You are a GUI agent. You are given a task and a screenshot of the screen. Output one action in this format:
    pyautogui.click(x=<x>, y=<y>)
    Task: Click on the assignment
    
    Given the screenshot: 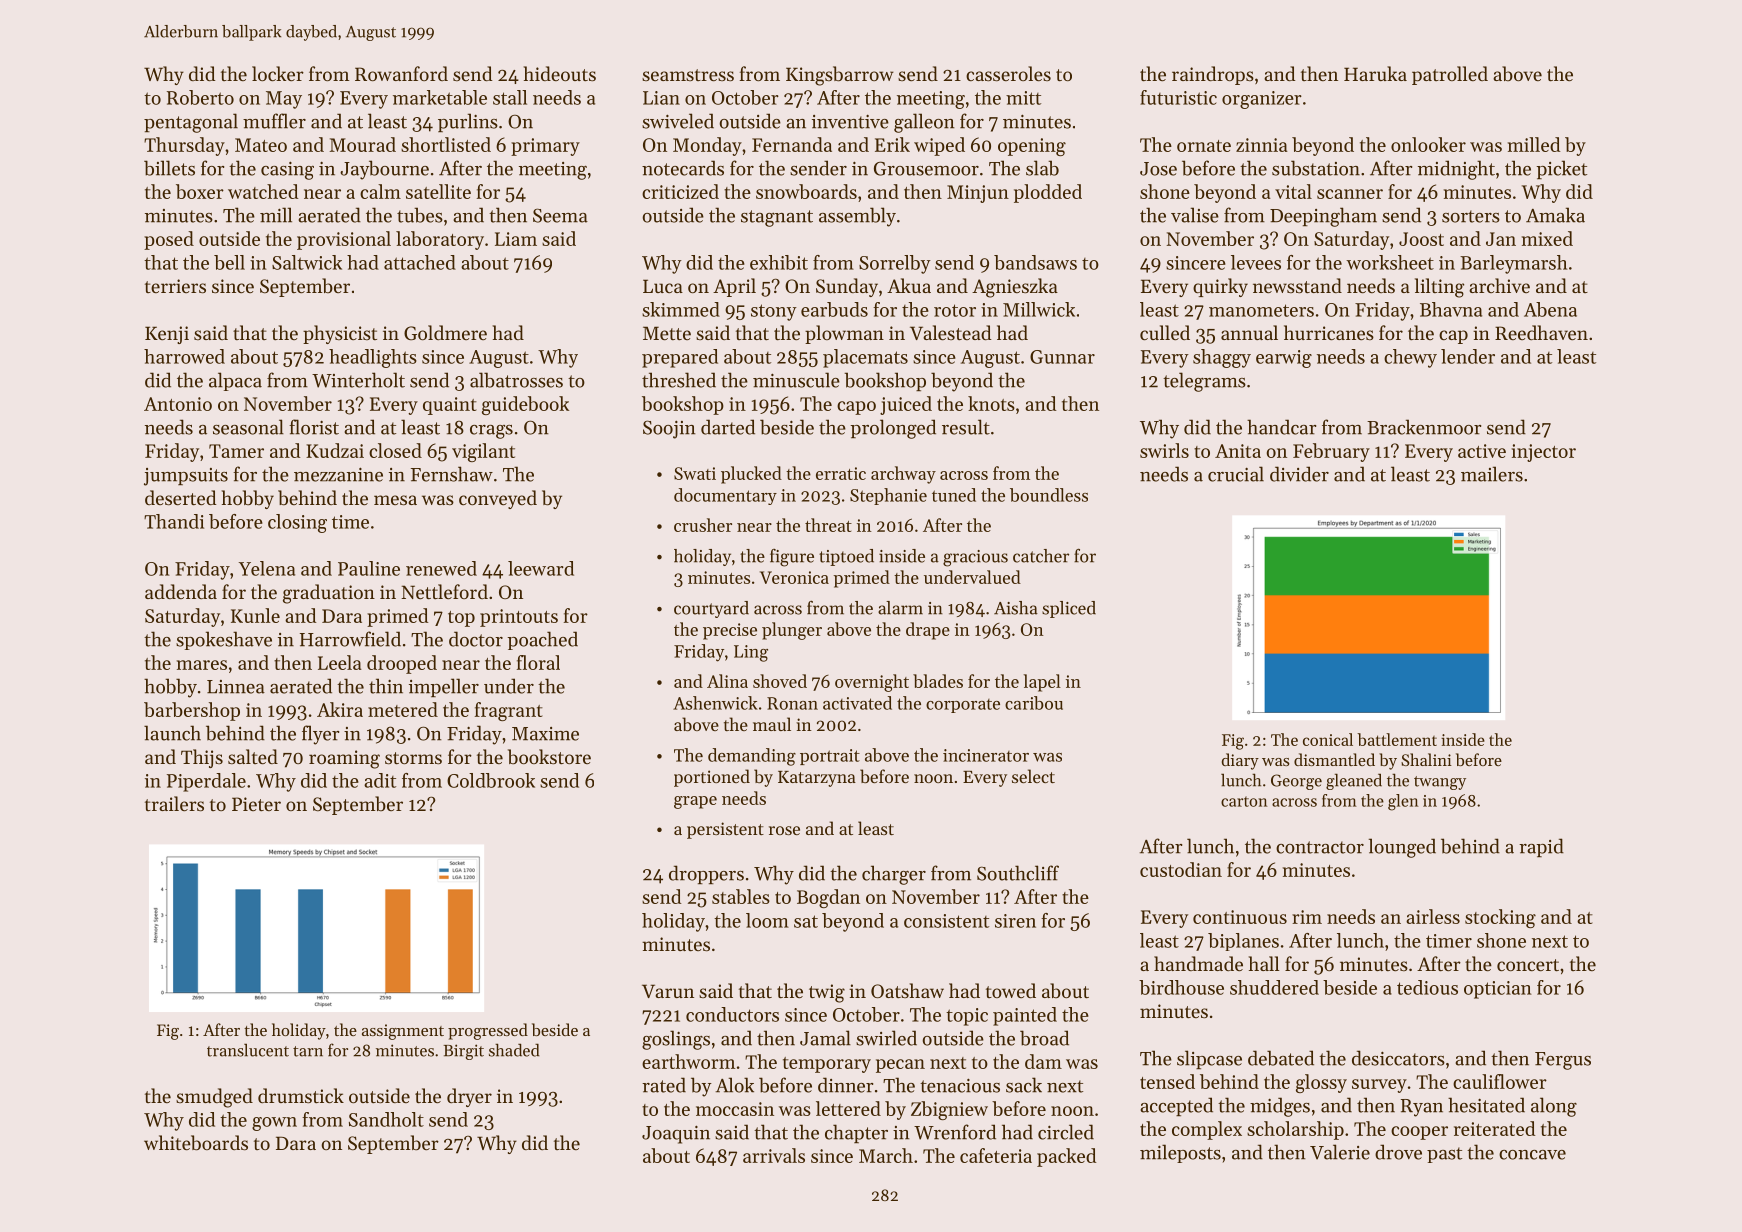 What is the action you would take?
    pyautogui.click(x=403, y=1032)
